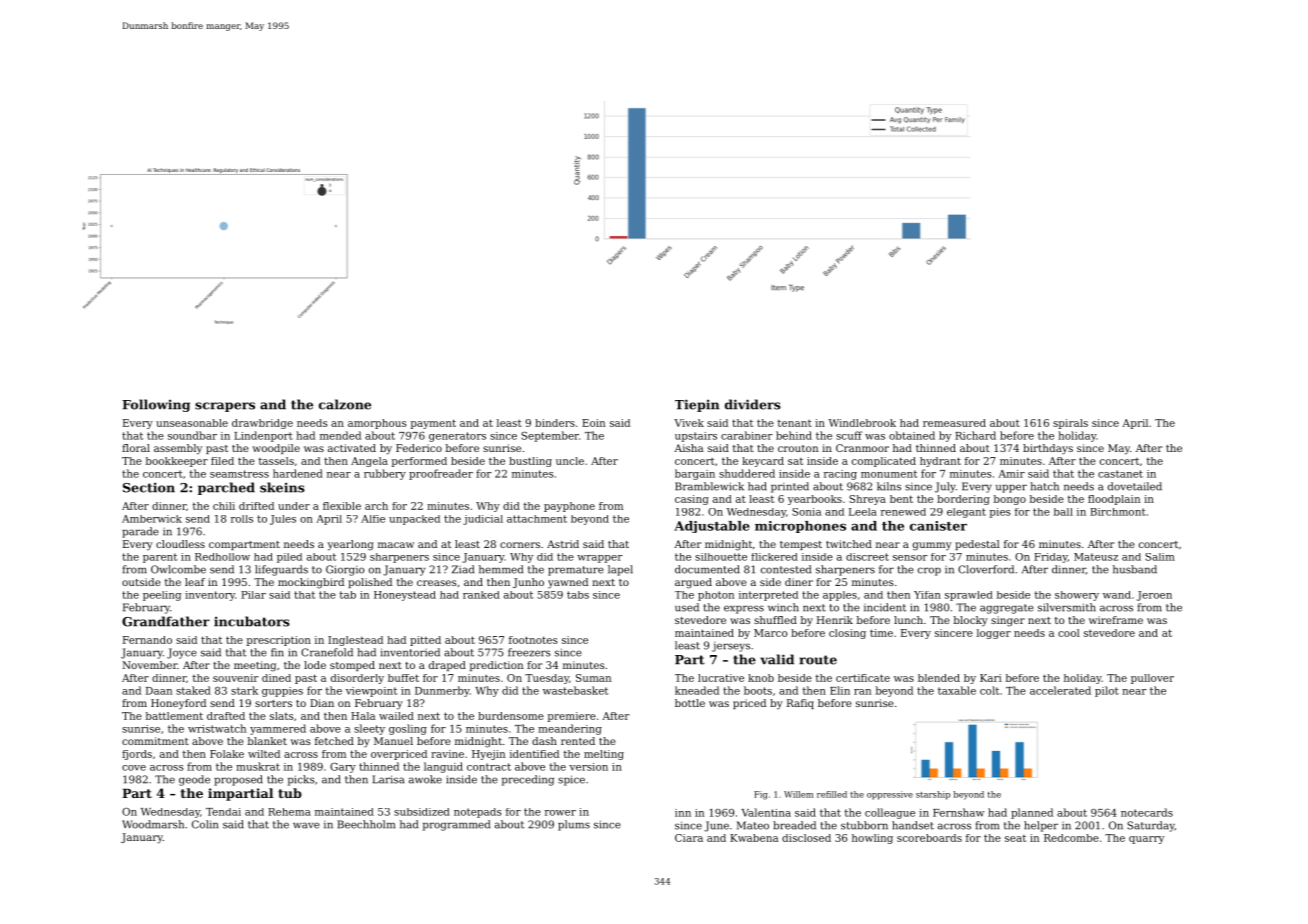 The image size is (1308, 924). What do you see at coordinates (578, 595) in the document?
I see `tabs` at bounding box center [578, 595].
